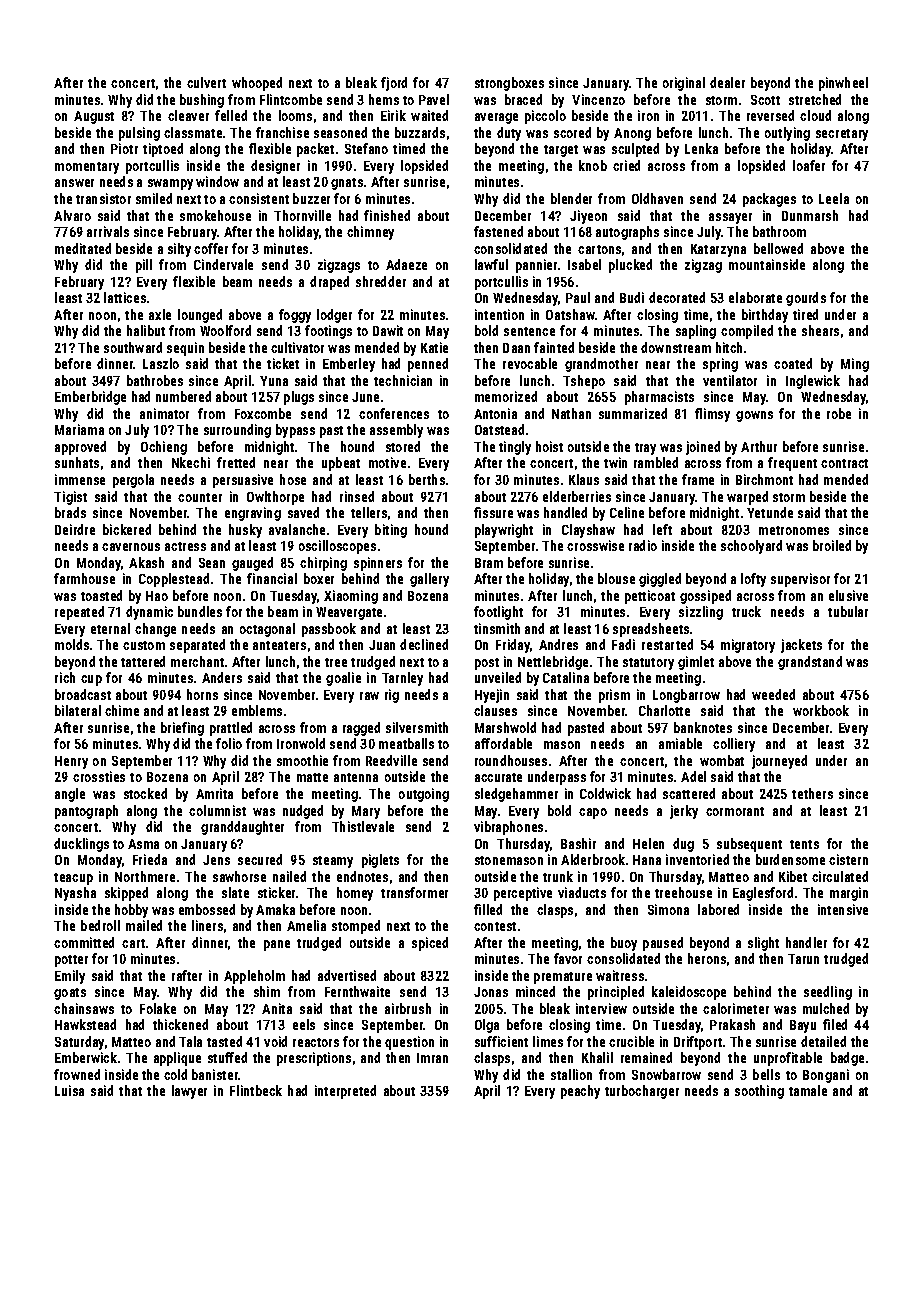 This image has width=924, height=1308. What do you see at coordinates (206, 82) in the image?
I see `culvert` at bounding box center [206, 82].
